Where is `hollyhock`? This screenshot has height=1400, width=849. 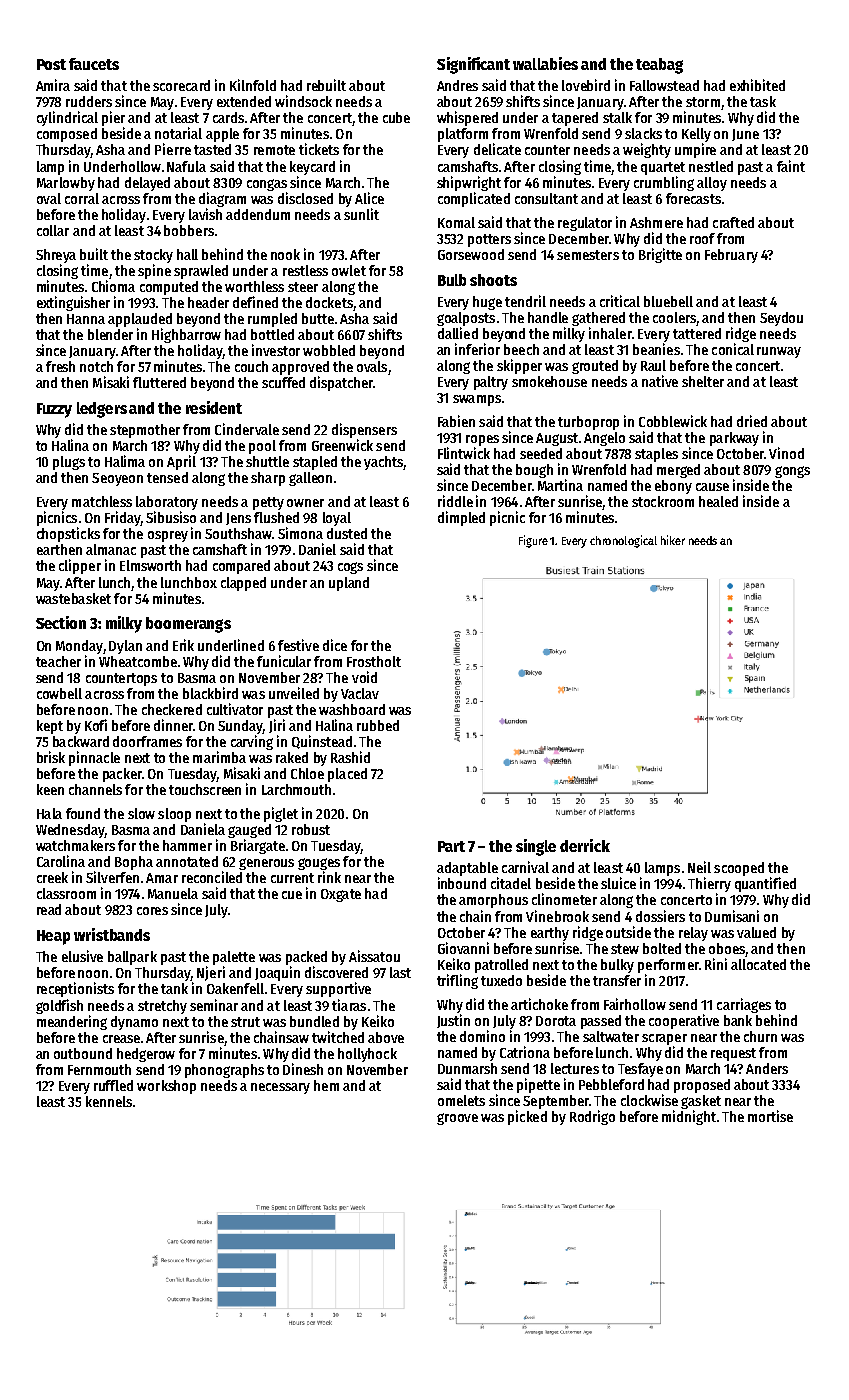
hollyhock is located at coordinates (367, 1055).
